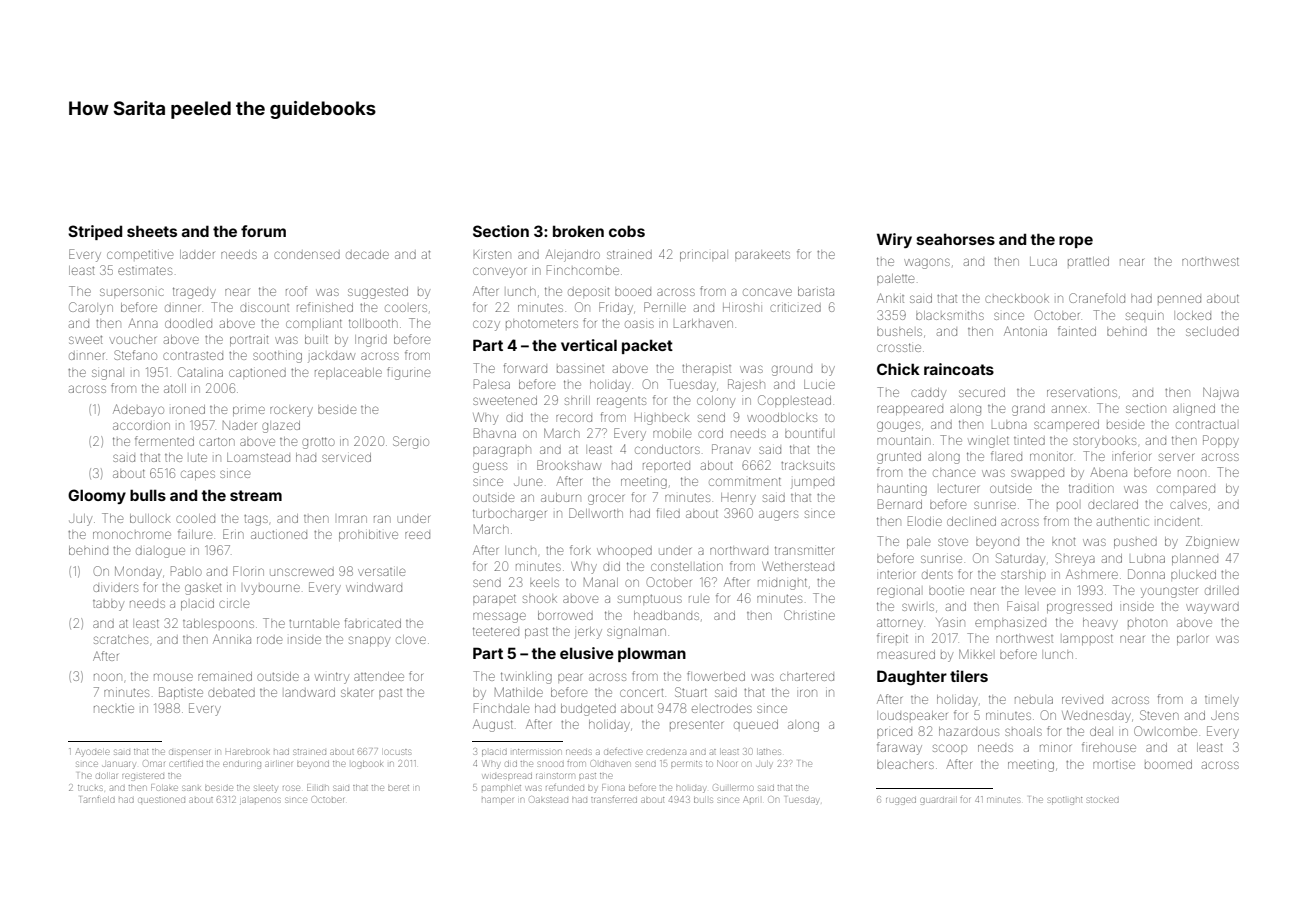 The image size is (1308, 924). What do you see at coordinates (203, 589) in the page?
I see `gasket` at bounding box center [203, 589].
